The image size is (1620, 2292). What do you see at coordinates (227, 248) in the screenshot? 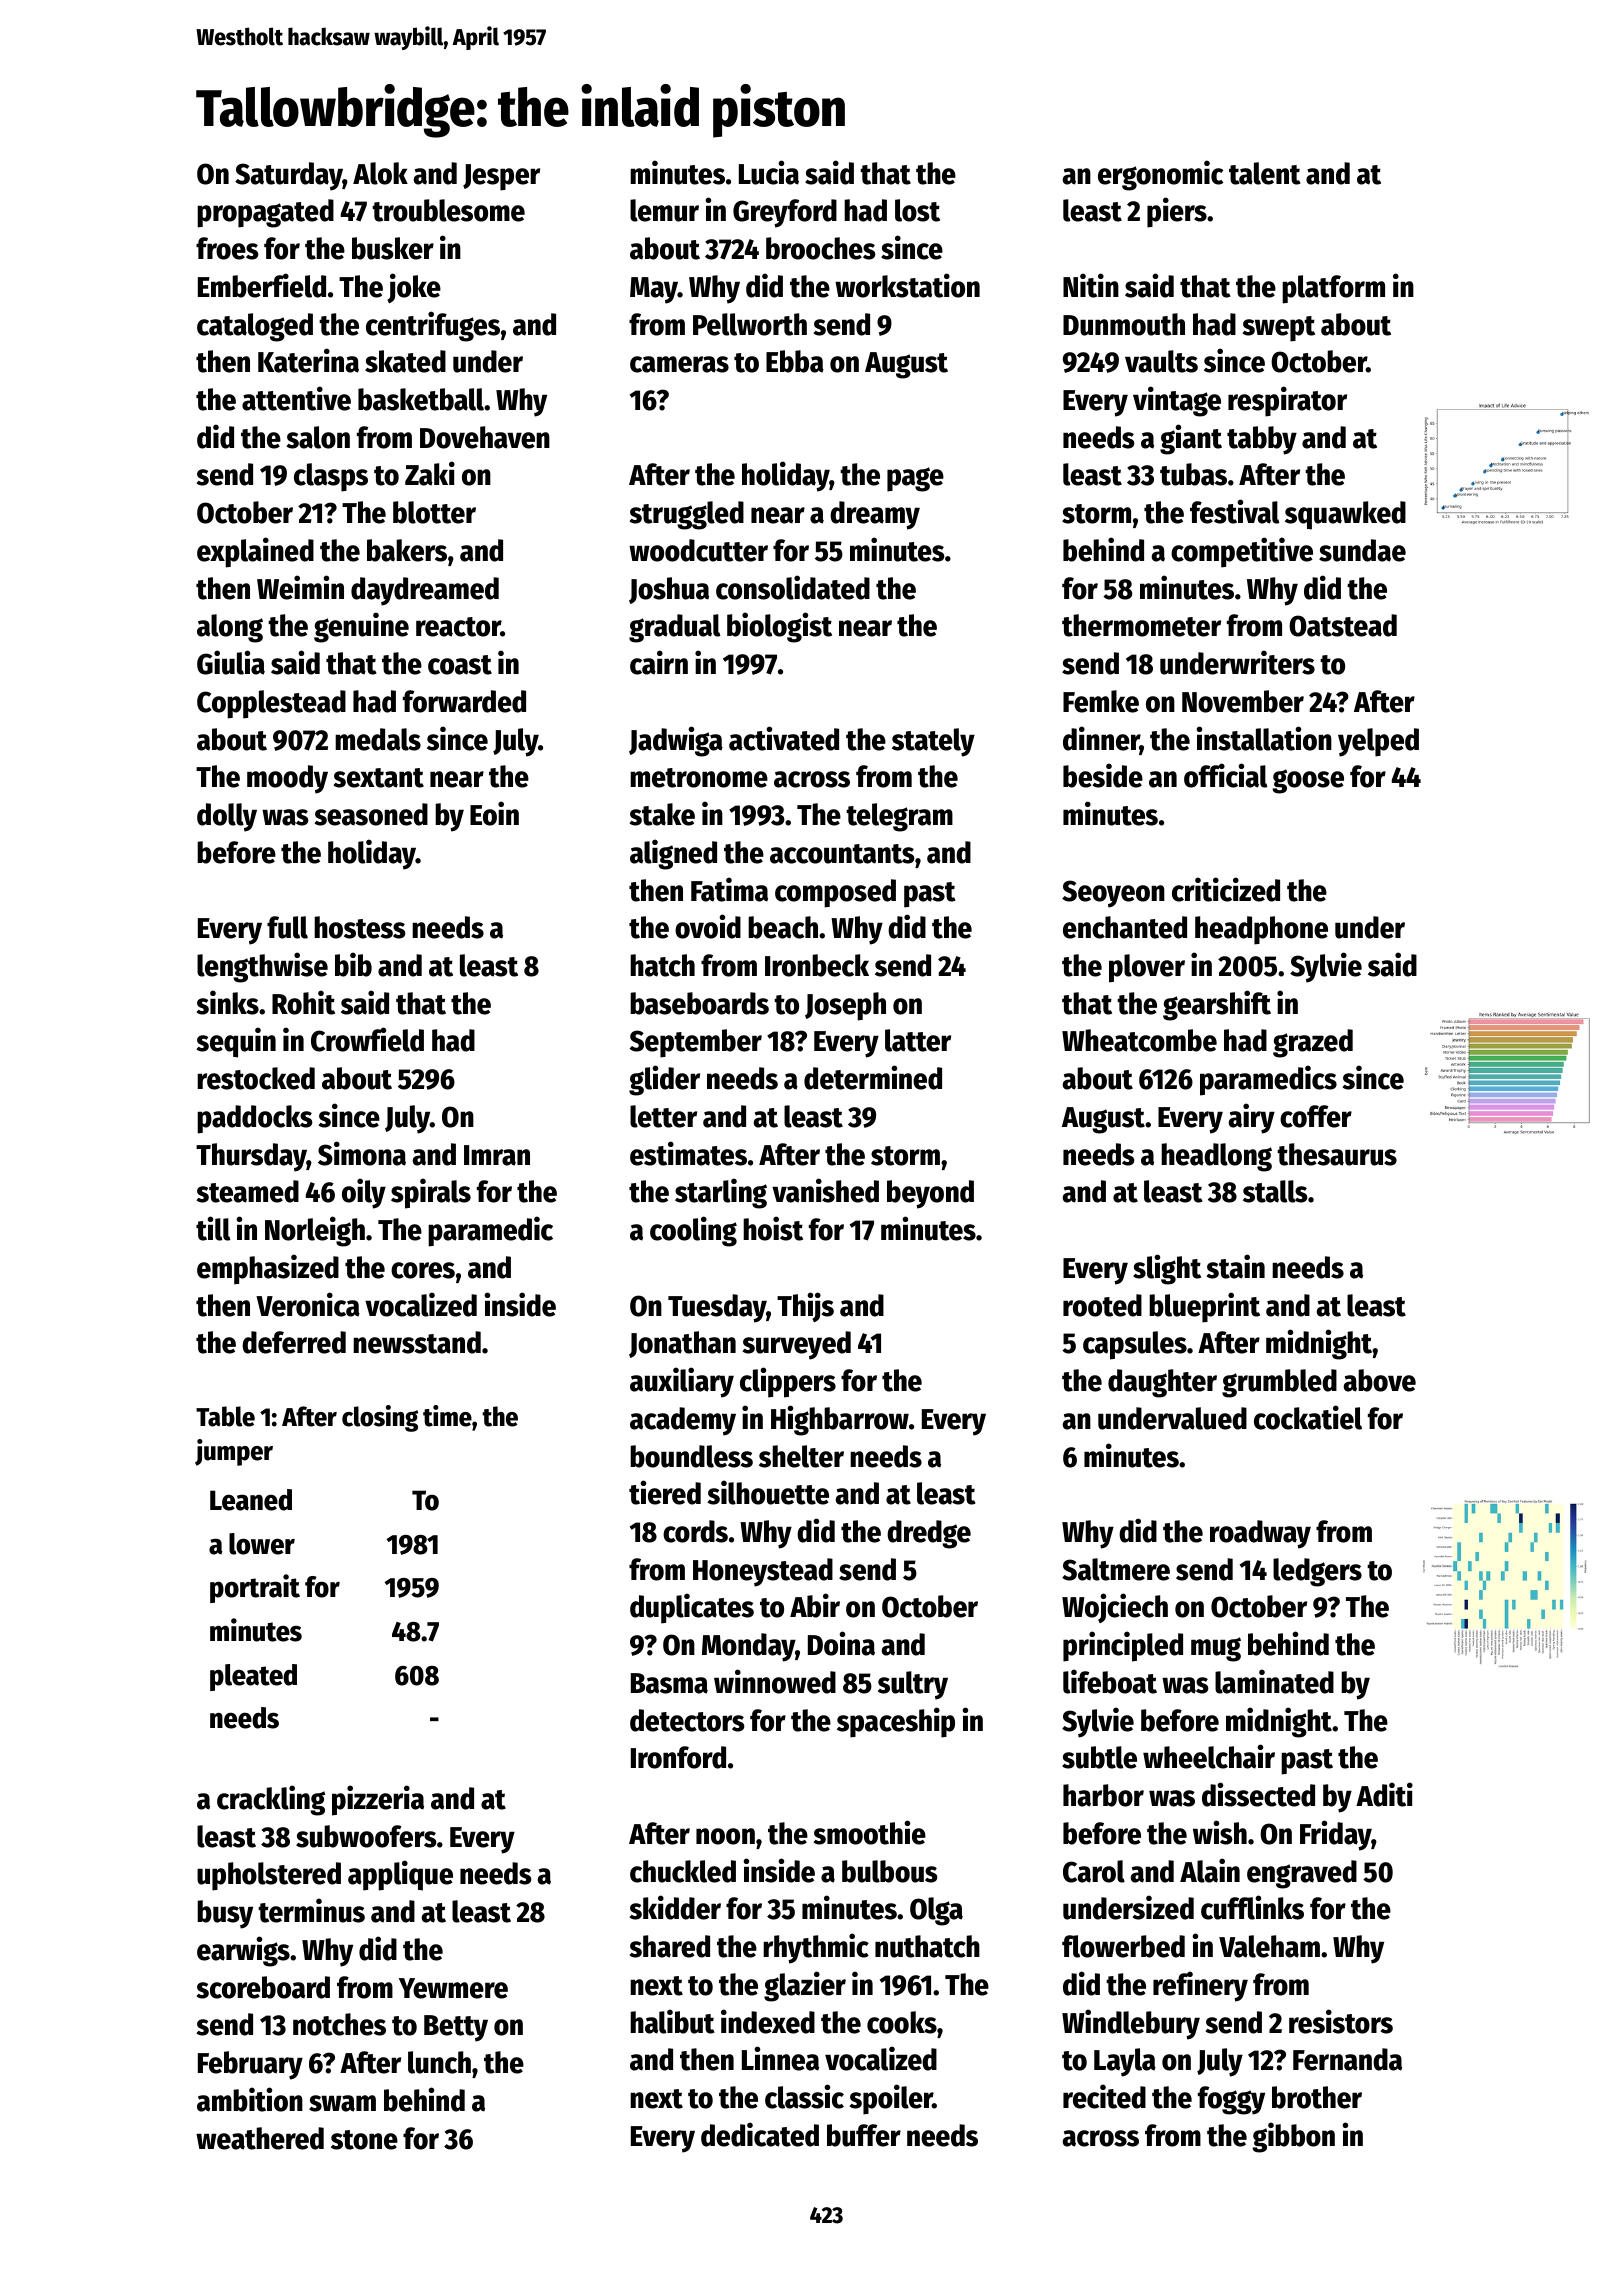
I see `froes` at bounding box center [227, 248].
